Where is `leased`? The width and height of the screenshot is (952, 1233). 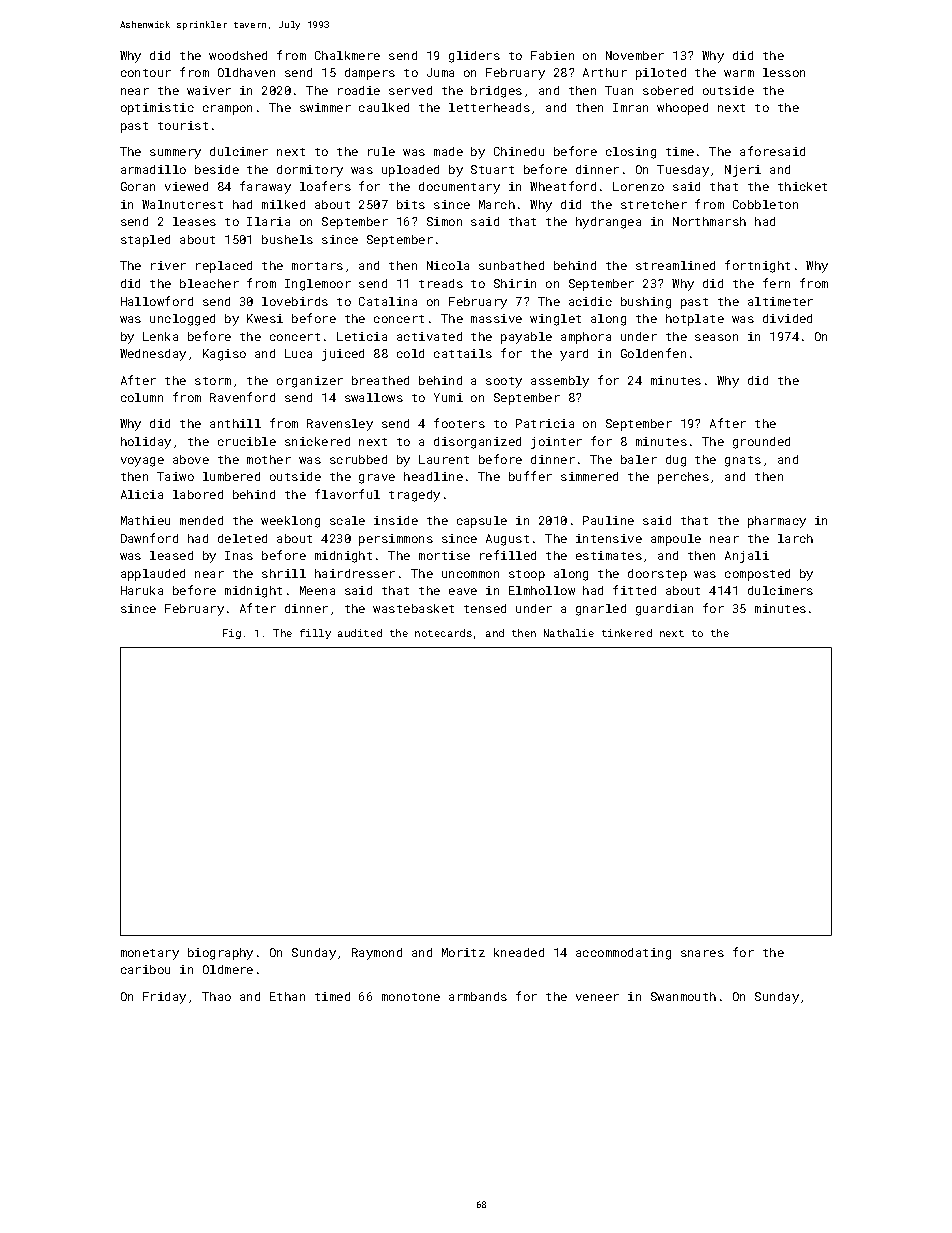 leased is located at coordinates (171, 555).
